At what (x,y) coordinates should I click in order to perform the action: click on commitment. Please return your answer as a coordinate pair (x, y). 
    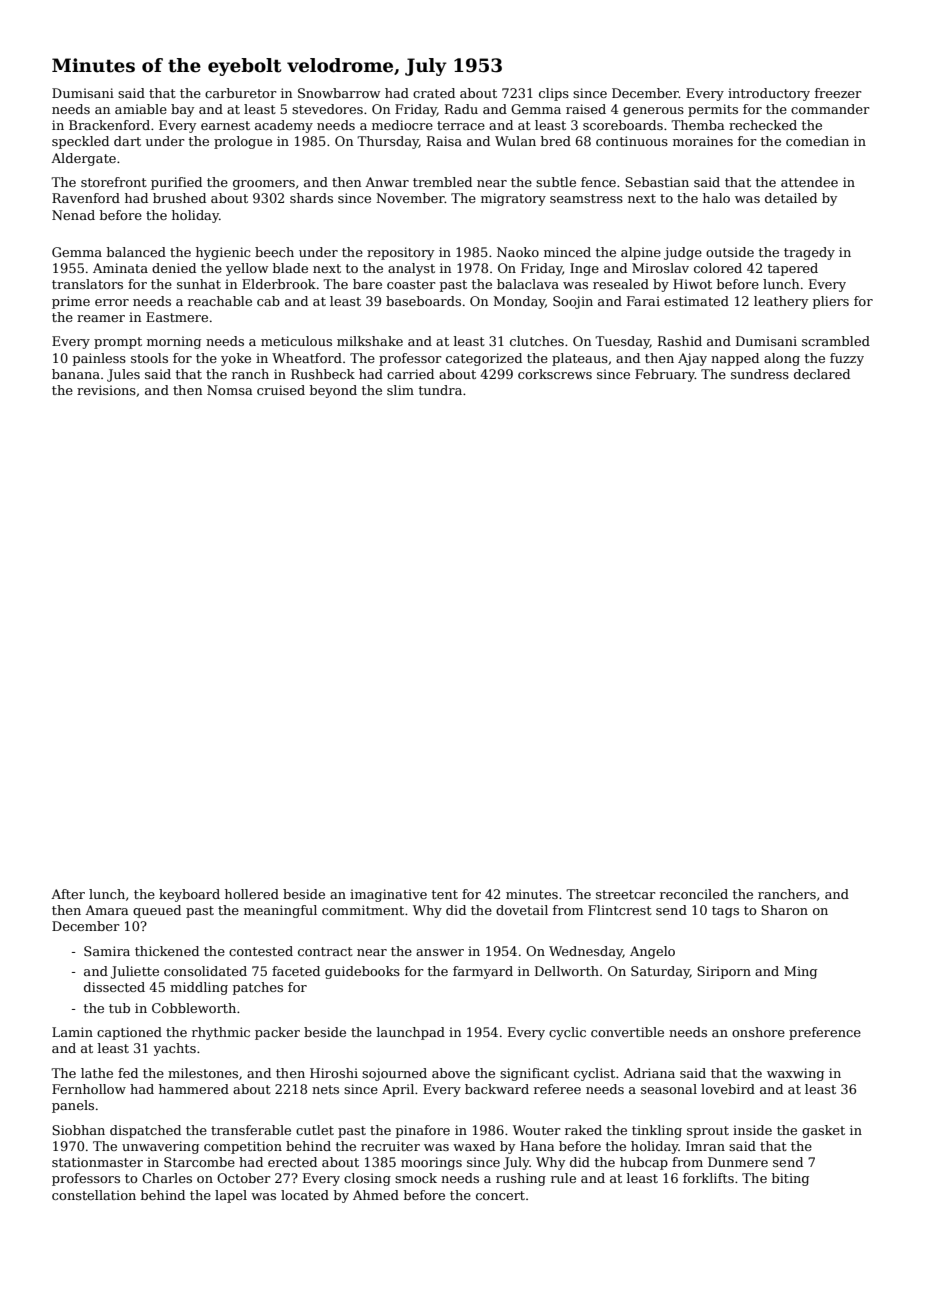
    Looking at the image, I should click on (363, 910).
